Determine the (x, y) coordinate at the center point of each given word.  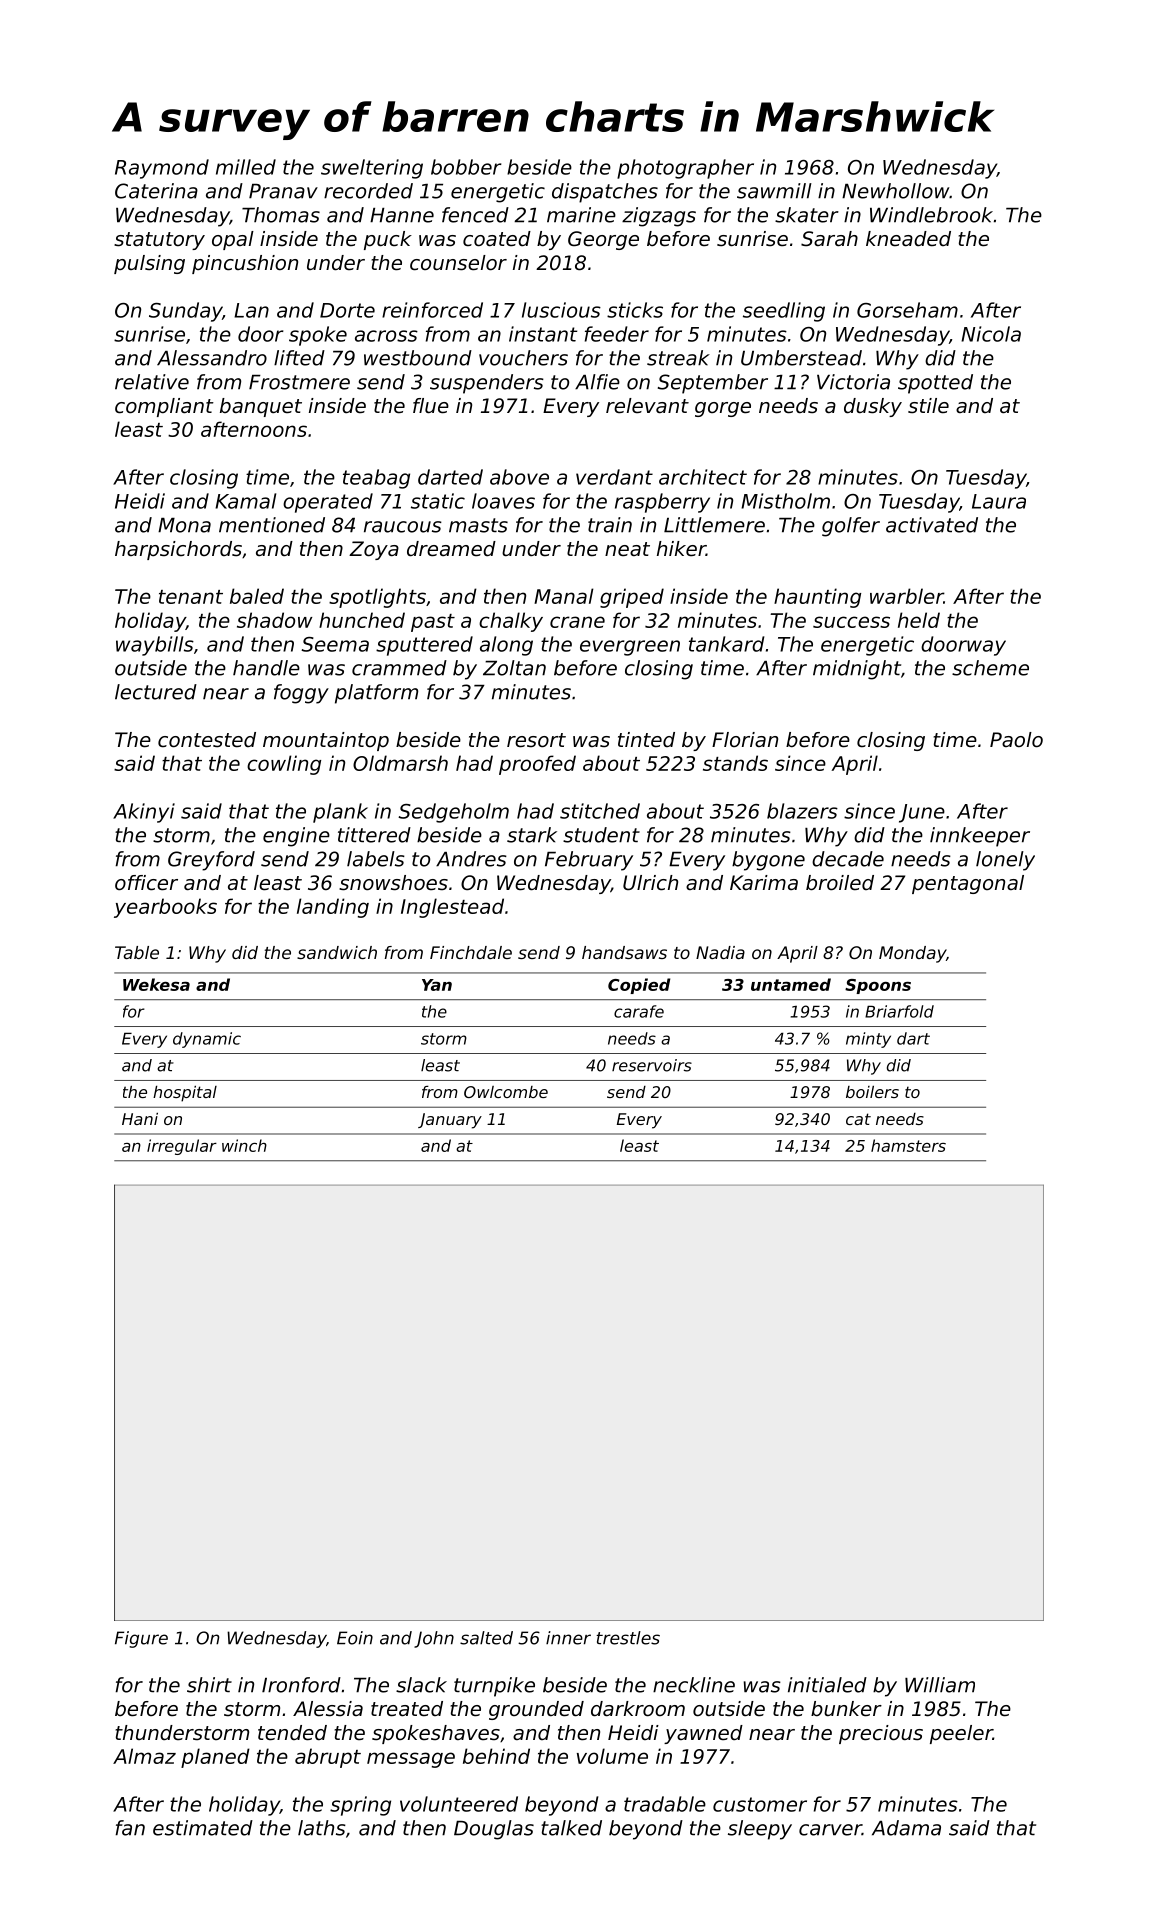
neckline (694, 1685)
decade (848, 859)
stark (532, 835)
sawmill (774, 191)
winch (244, 1145)
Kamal (245, 501)
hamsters (908, 1145)
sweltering (372, 169)
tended (292, 1733)
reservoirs (652, 1065)
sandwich (337, 952)
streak (678, 358)
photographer (685, 169)
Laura (999, 501)
